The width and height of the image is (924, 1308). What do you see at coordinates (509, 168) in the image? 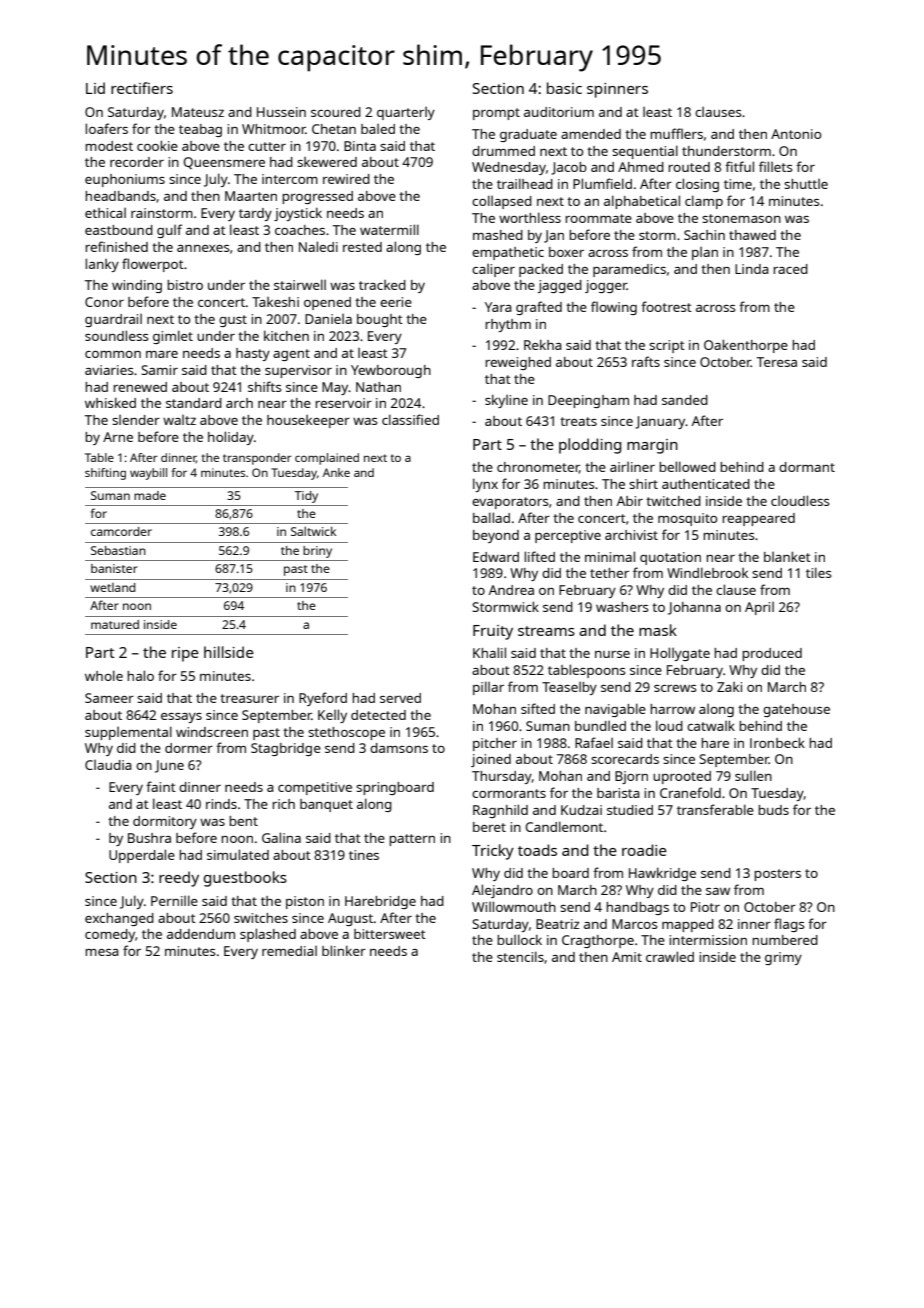
I see `Wednesday` at bounding box center [509, 168].
